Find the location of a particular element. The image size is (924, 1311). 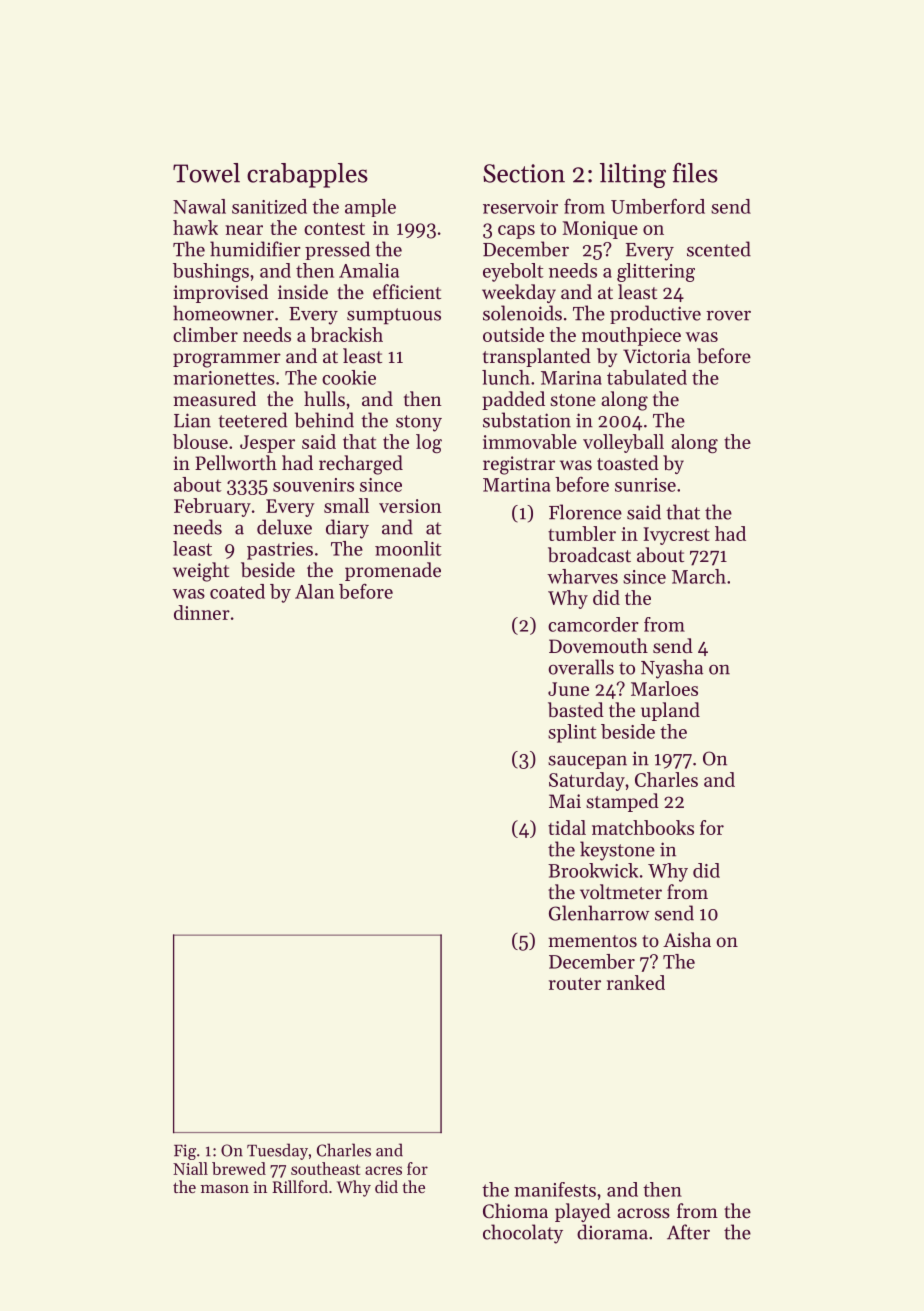

Alan is located at coordinates (314, 591).
